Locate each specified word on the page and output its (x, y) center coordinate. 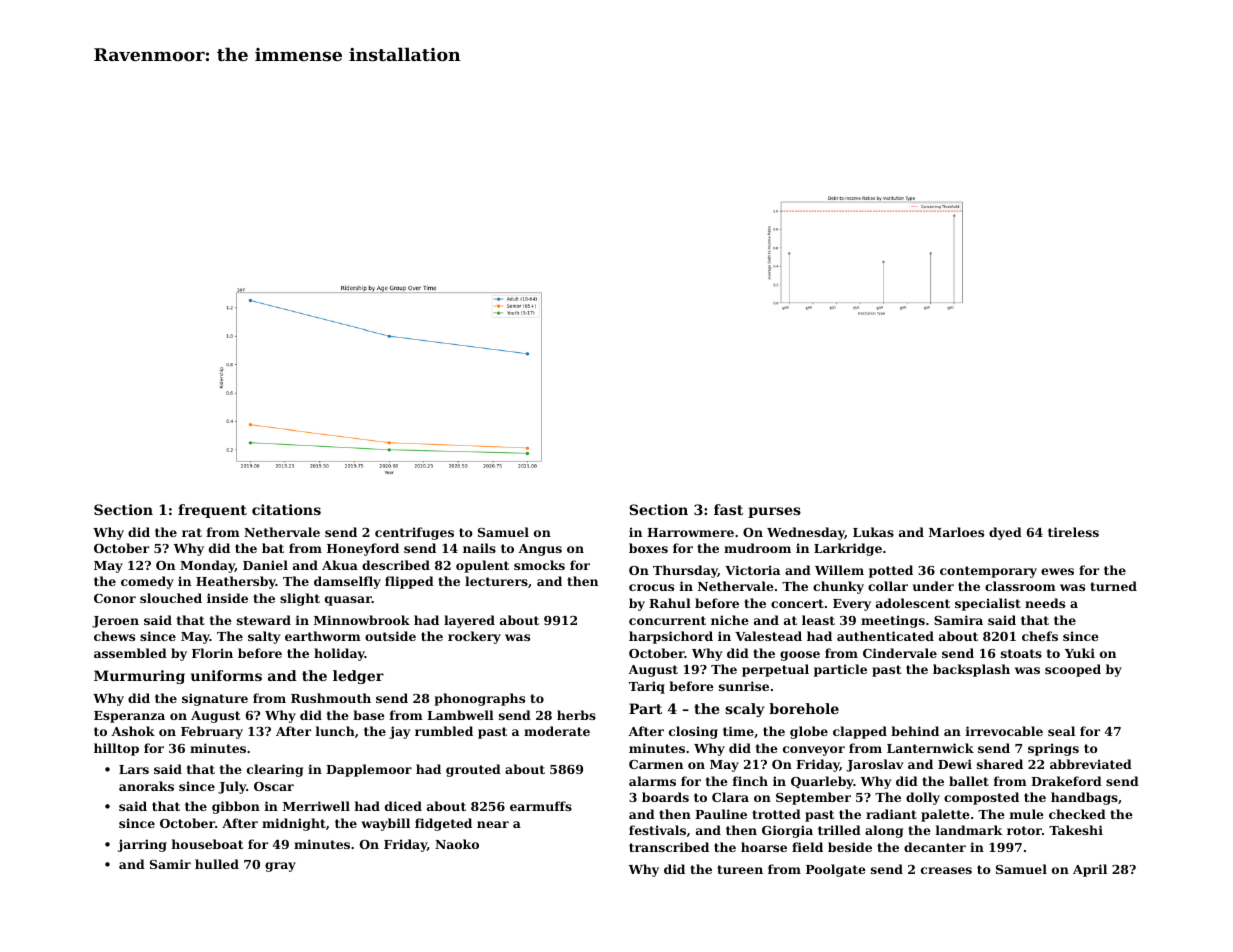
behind (915, 731)
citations (286, 509)
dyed (1005, 533)
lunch (335, 731)
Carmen (656, 764)
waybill (385, 824)
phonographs (479, 699)
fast (728, 509)
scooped (1073, 670)
